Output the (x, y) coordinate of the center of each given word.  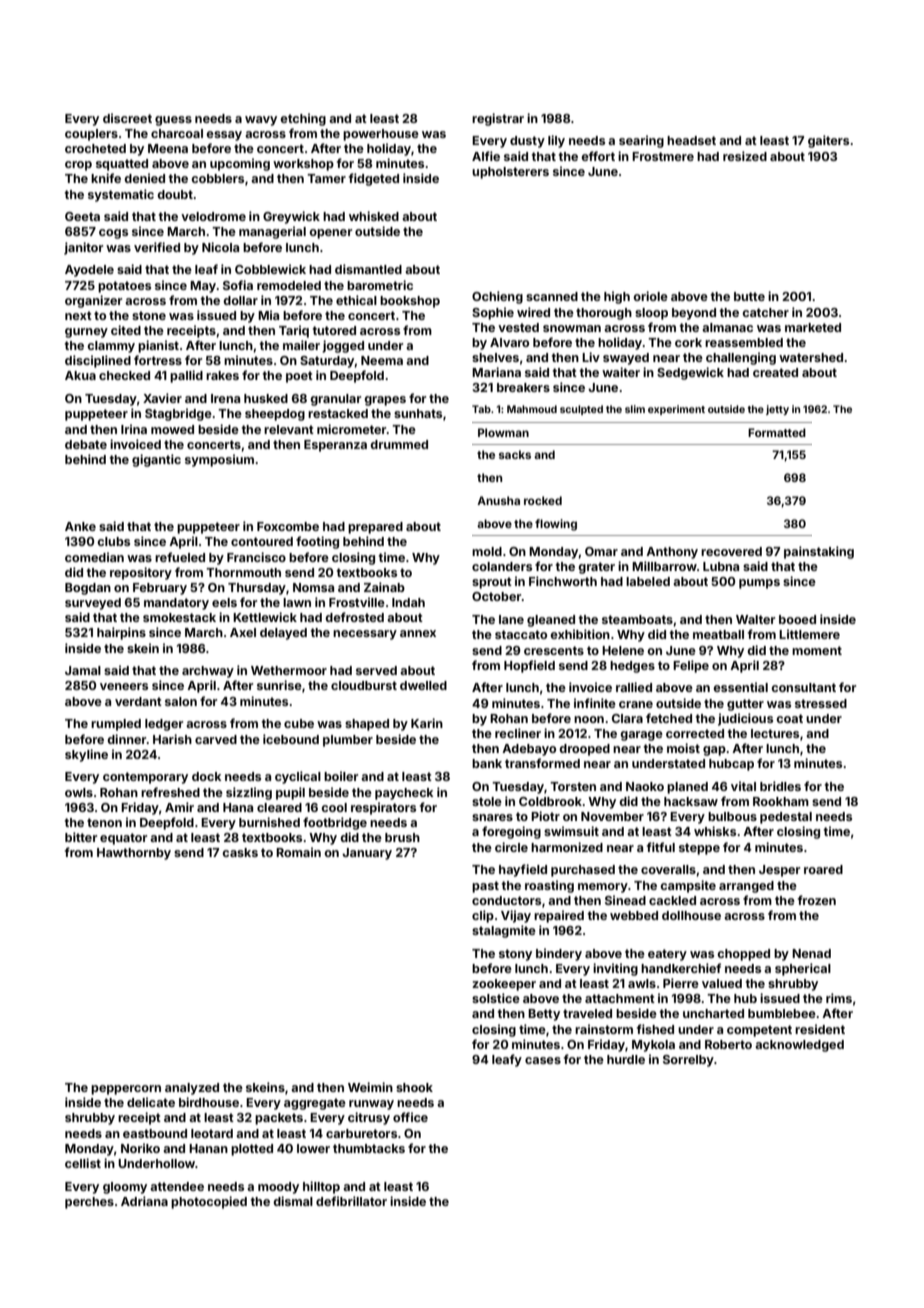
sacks (515, 454)
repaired (559, 916)
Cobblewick (270, 269)
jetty (777, 410)
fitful (661, 847)
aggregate (315, 1104)
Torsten (573, 786)
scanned (552, 296)
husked (266, 398)
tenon (104, 822)
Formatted (777, 432)
